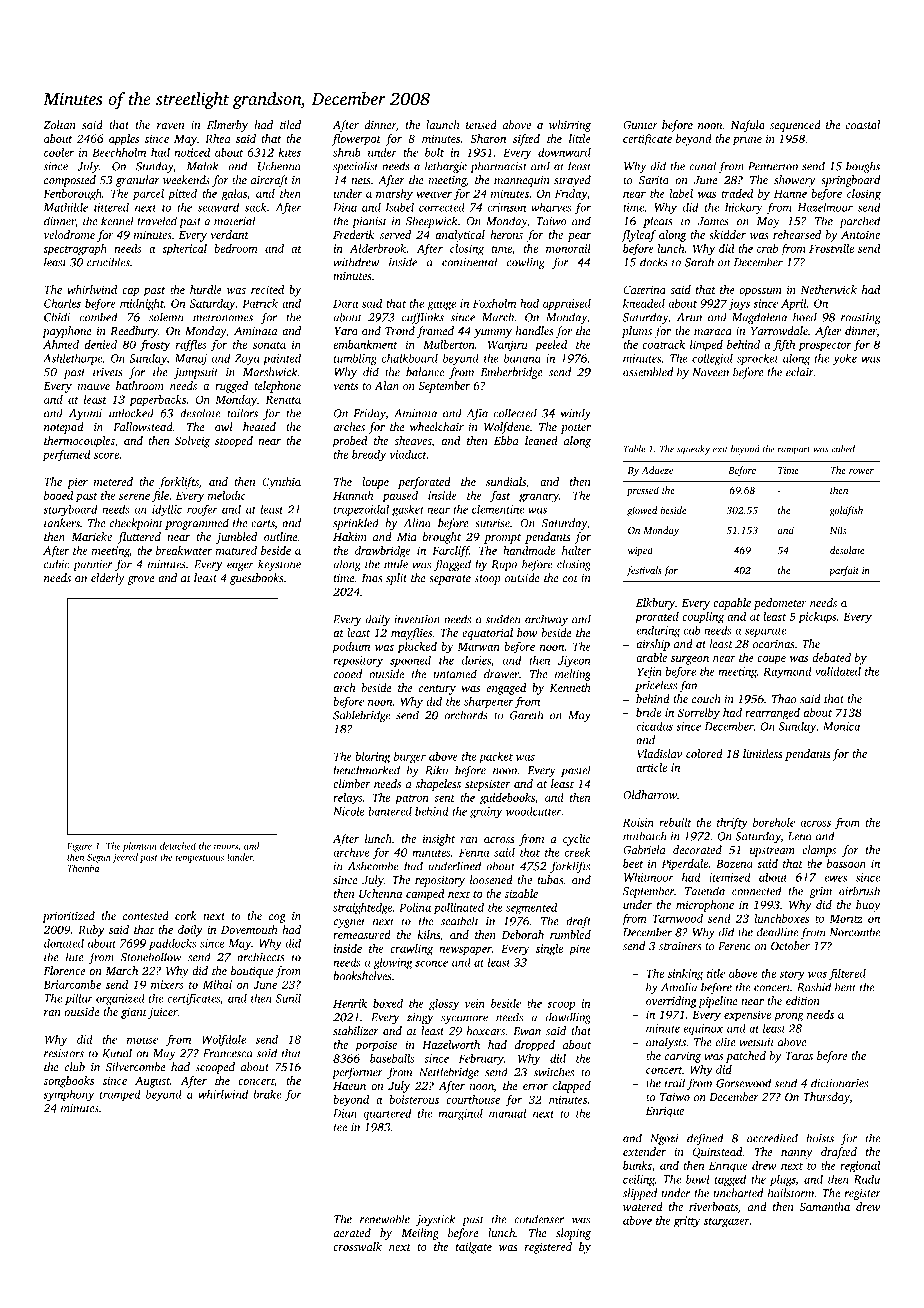  Describe the element at coordinates (120, 1095) in the document. I see `tramped` at that location.
